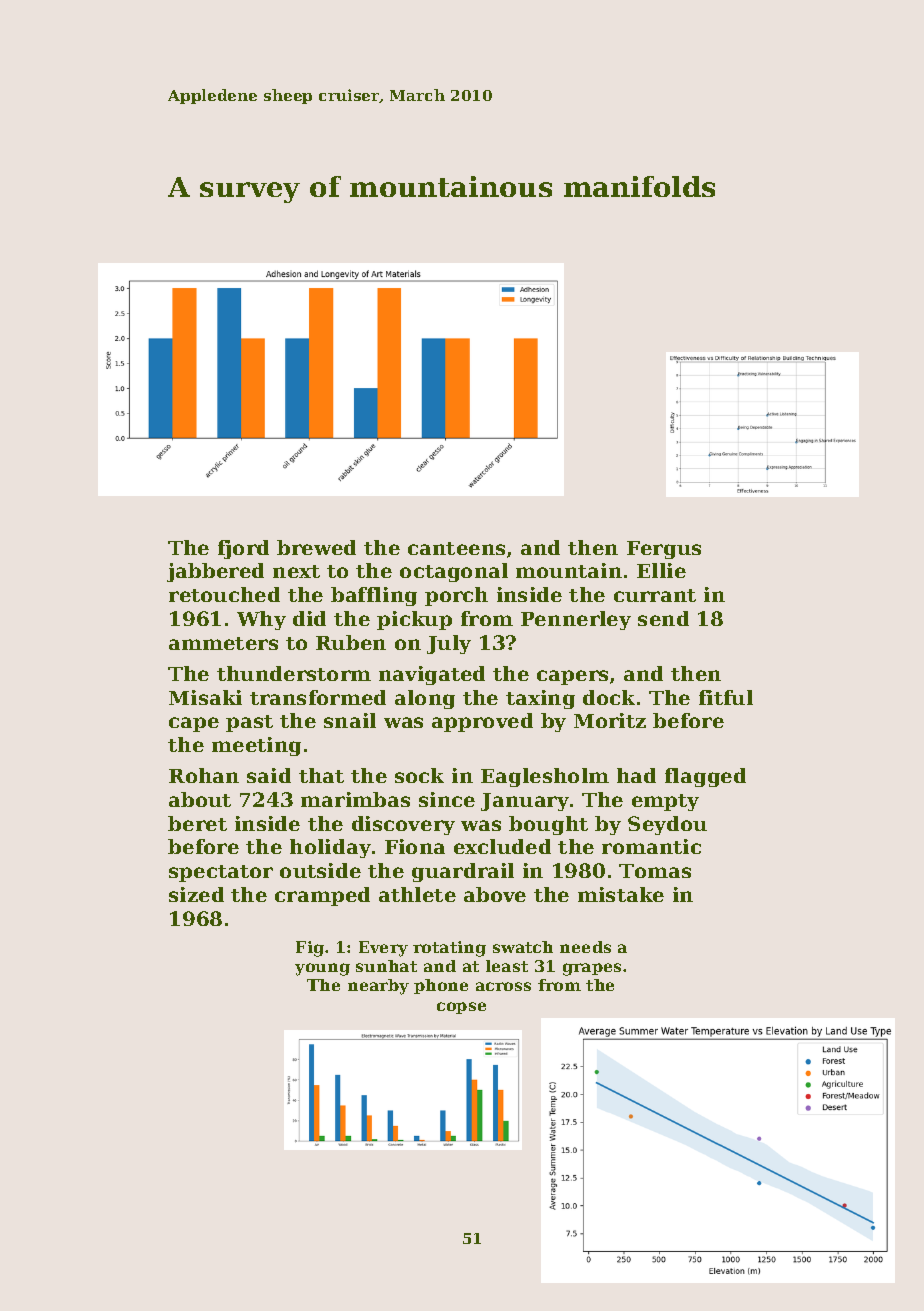  Describe the element at coordinates (294, 673) in the page. I see `thunderstorm` at that location.
